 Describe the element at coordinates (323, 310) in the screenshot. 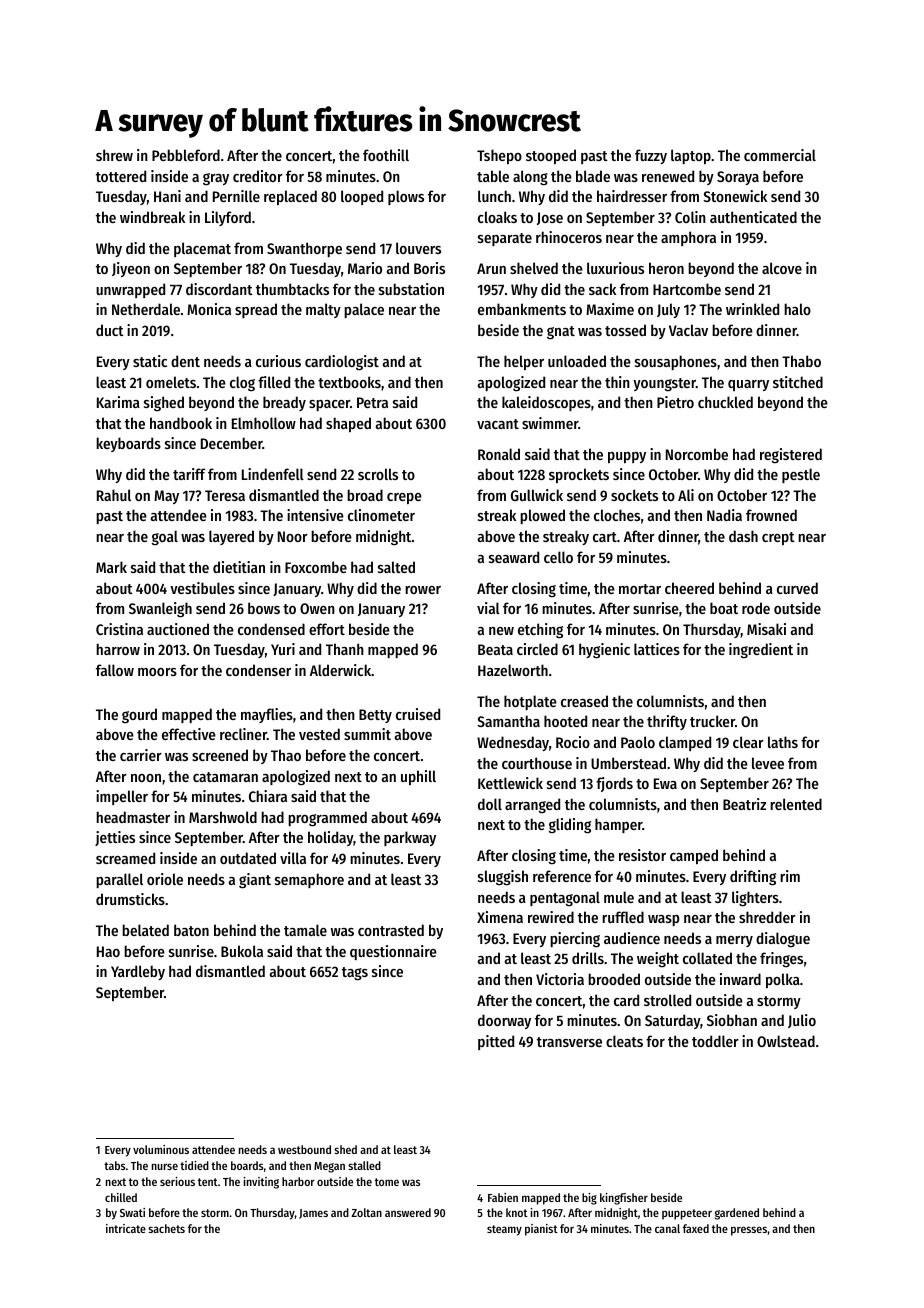

I see `malty` at that location.
